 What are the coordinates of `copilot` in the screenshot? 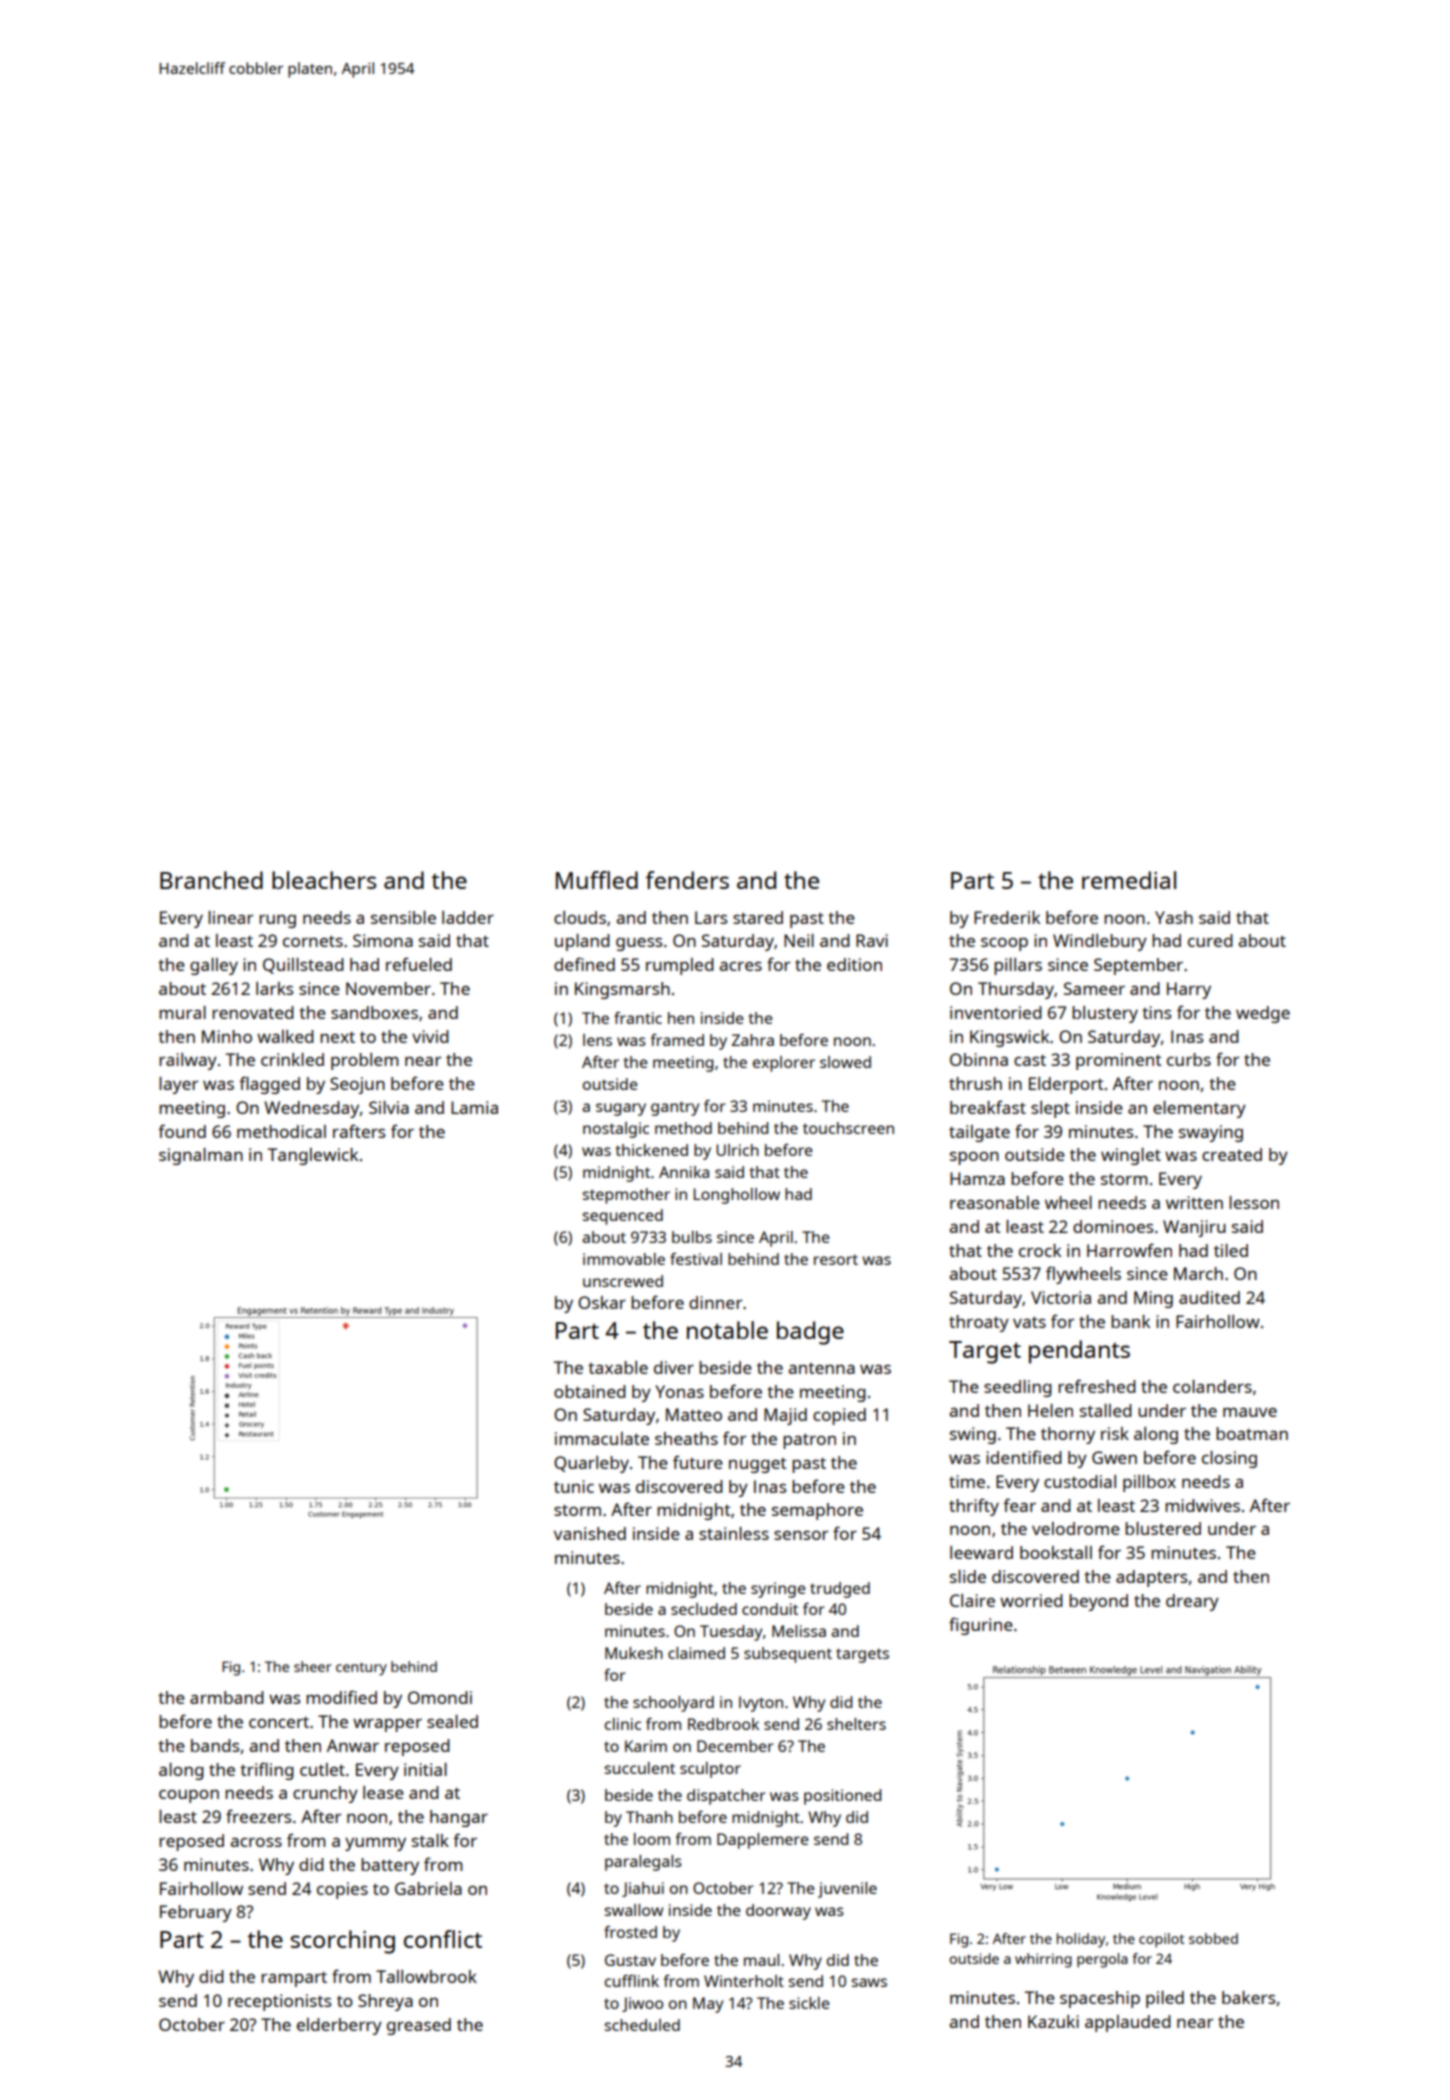 It's located at (1162, 1940).
